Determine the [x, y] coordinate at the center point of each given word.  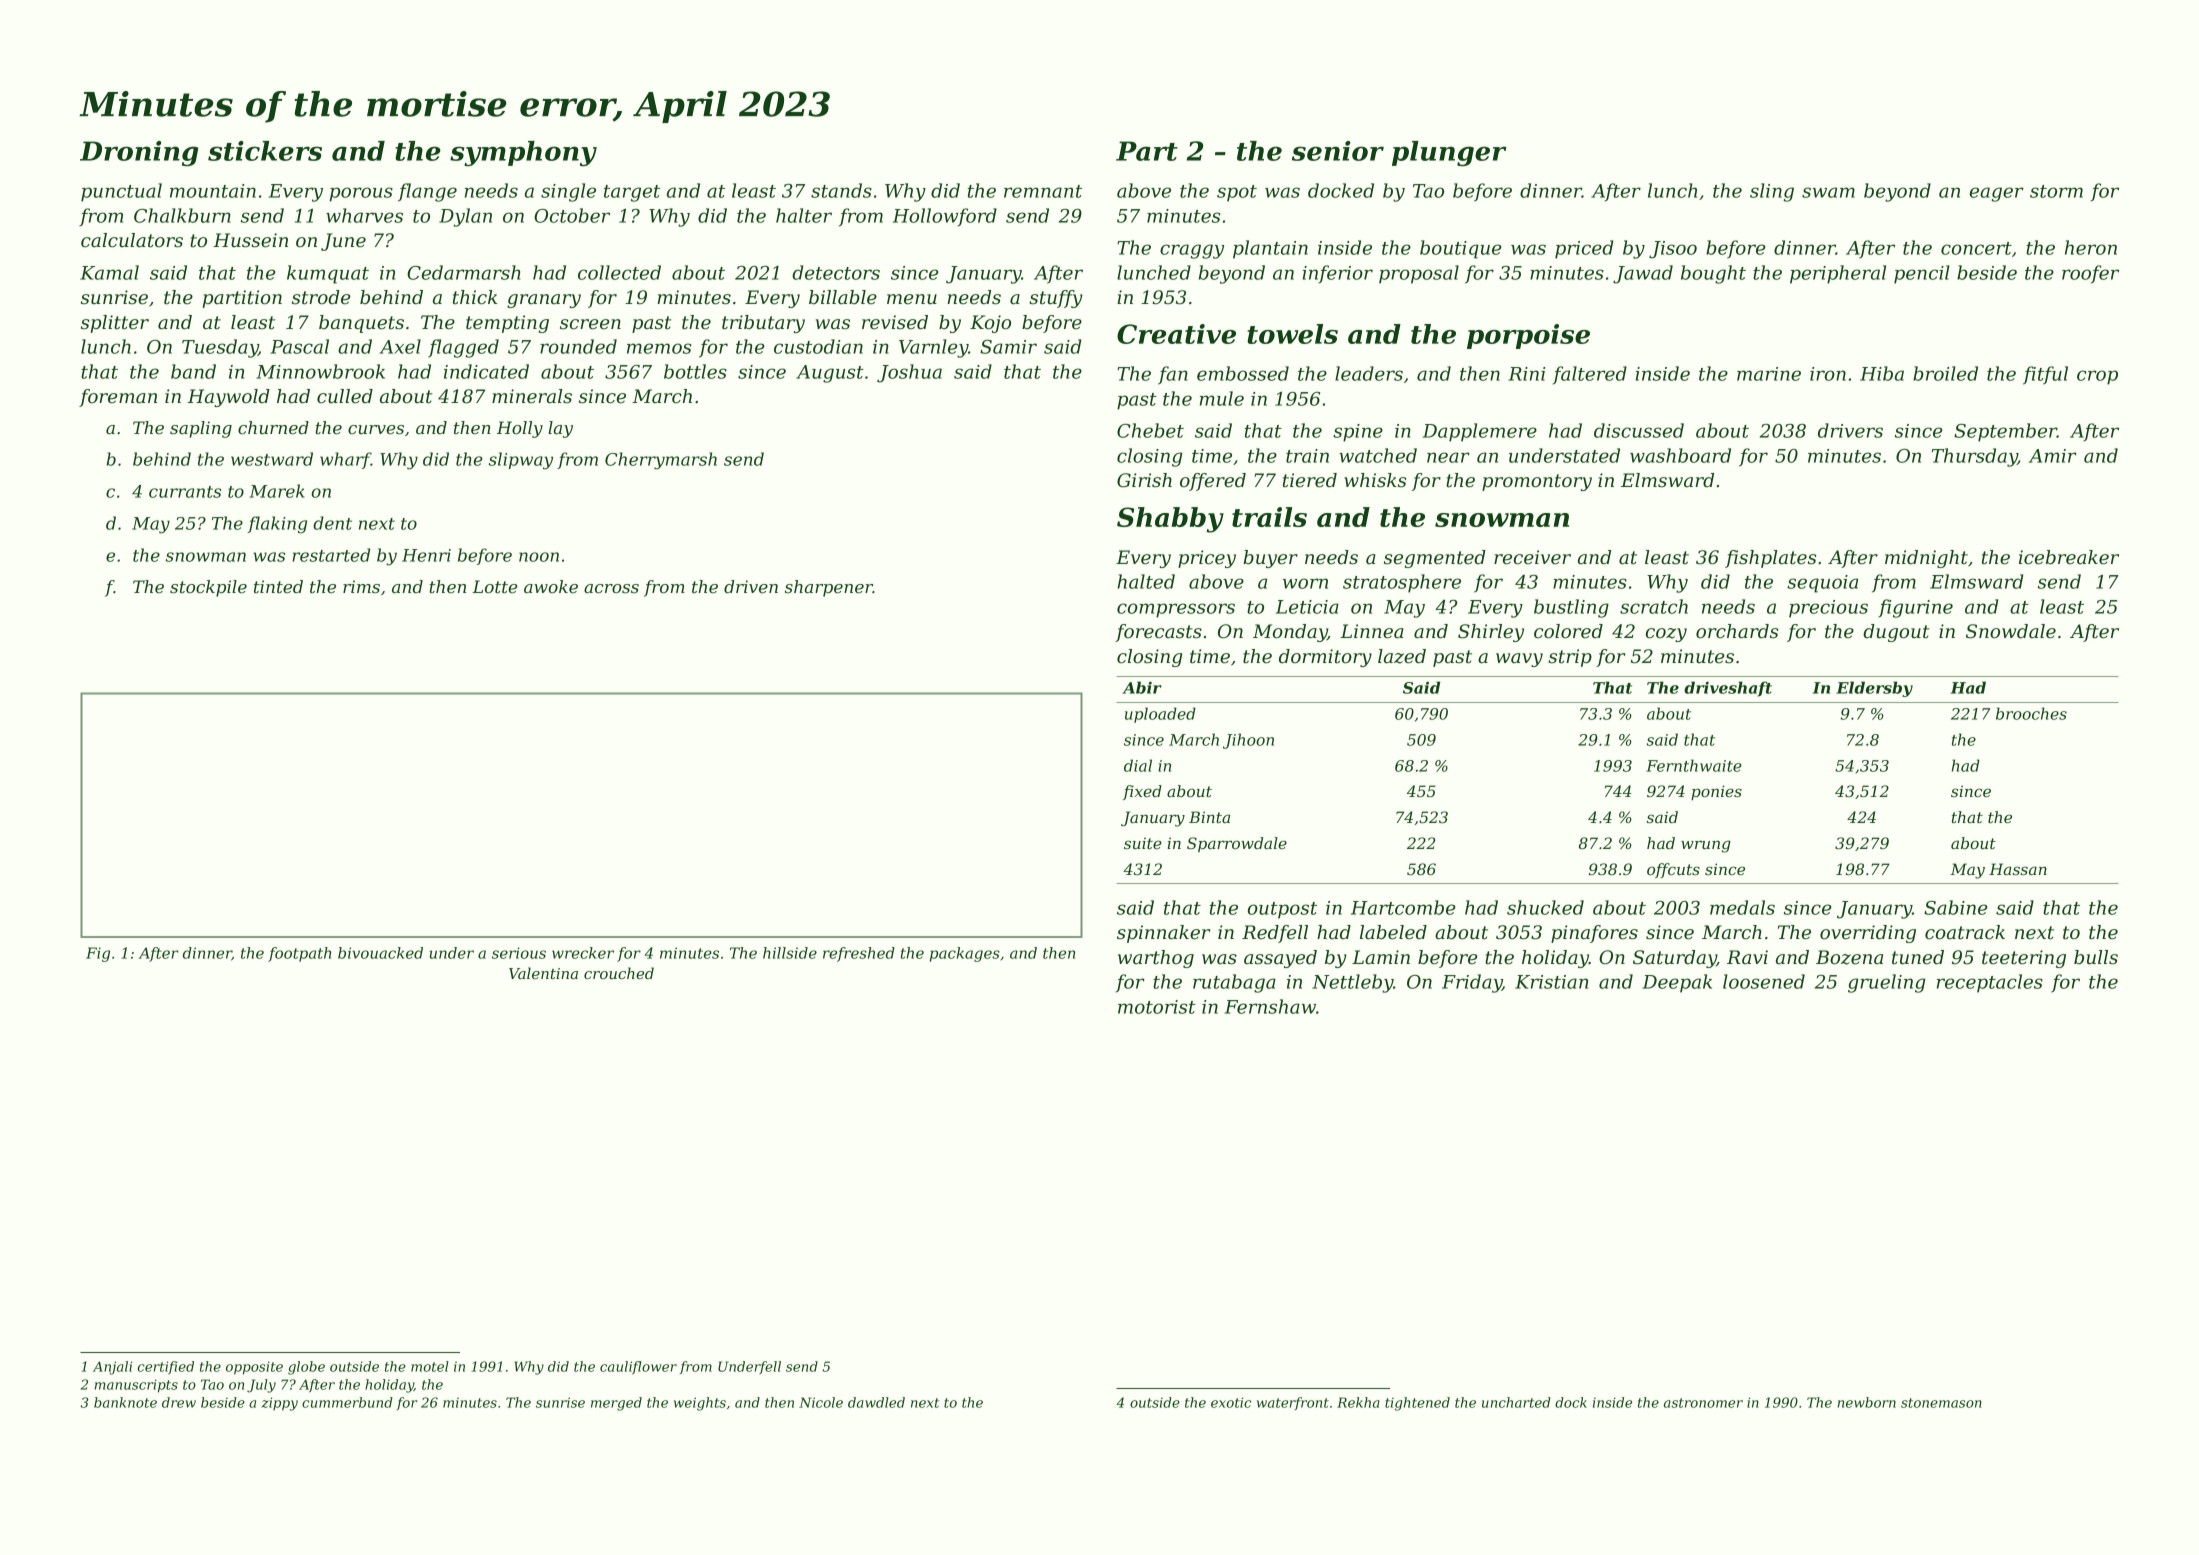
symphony [523, 153]
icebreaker [2069, 557]
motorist [1157, 1007]
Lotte [495, 586]
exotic [1231, 1402]
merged [616, 1404]
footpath [299, 954]
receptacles [1990, 983]
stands [841, 190]
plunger [1449, 153]
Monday [1290, 633]
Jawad [1643, 274]
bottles [695, 371]
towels [1292, 334]
